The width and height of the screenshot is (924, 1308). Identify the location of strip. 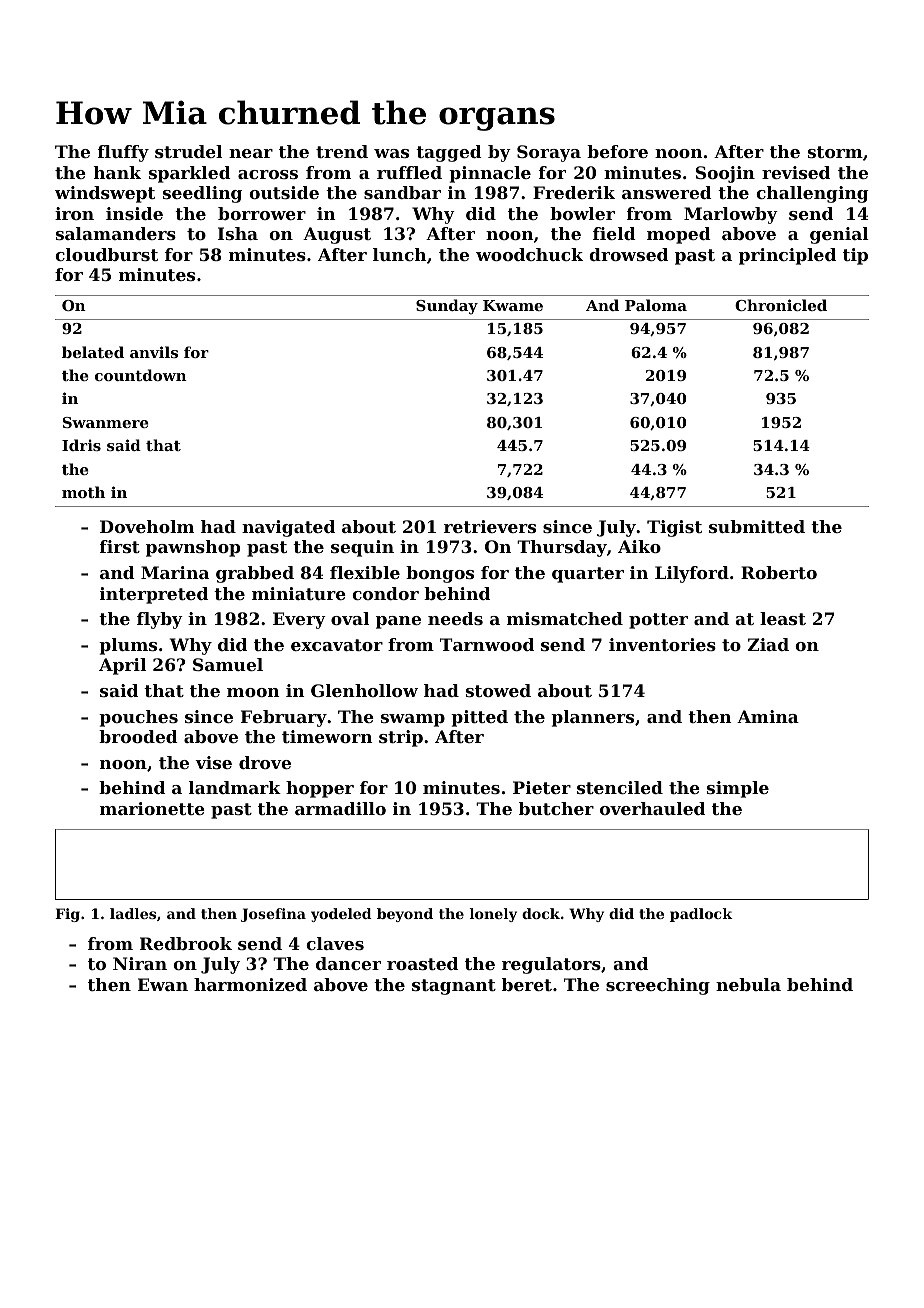
(401, 738).
